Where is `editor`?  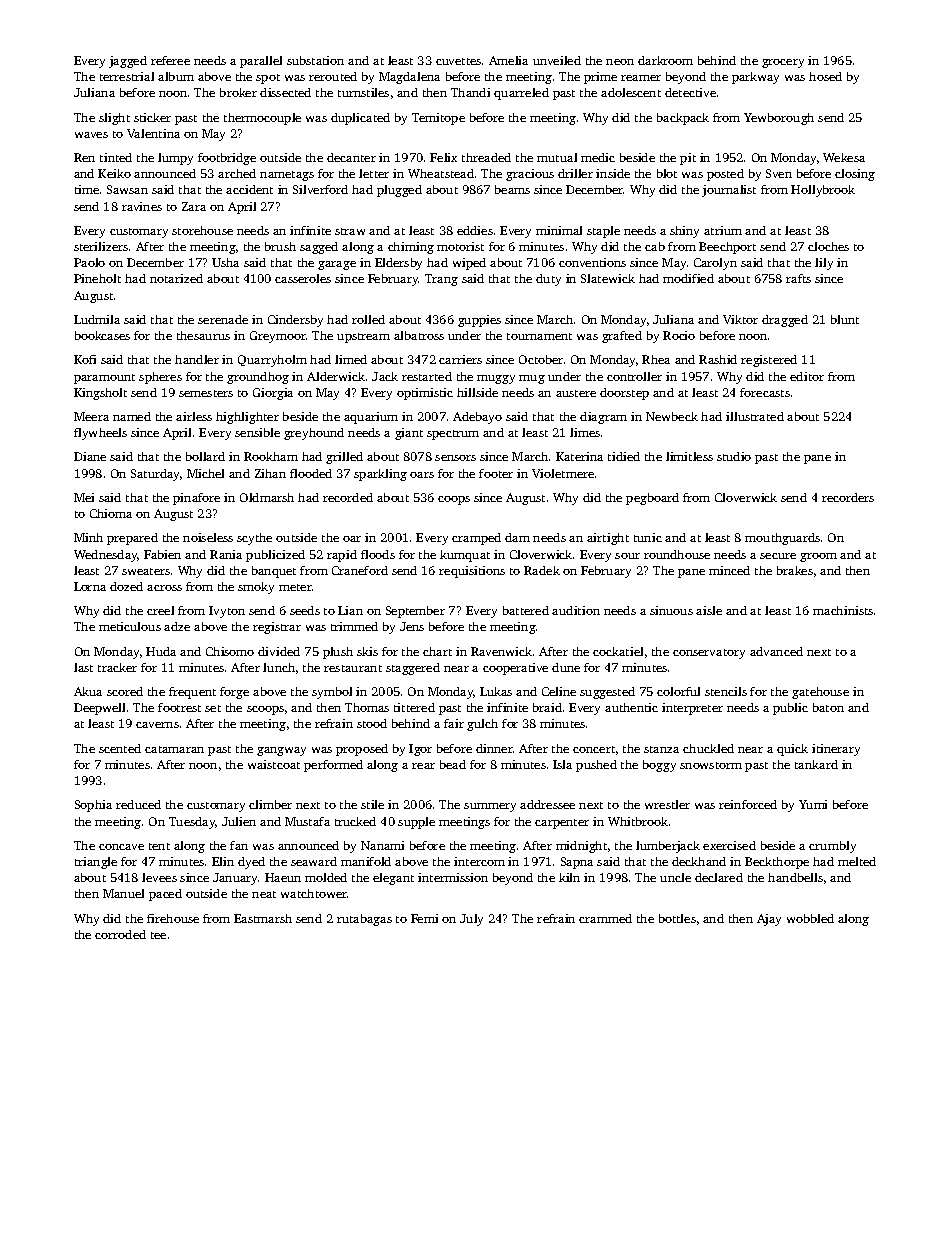 editor is located at coordinates (807, 376).
